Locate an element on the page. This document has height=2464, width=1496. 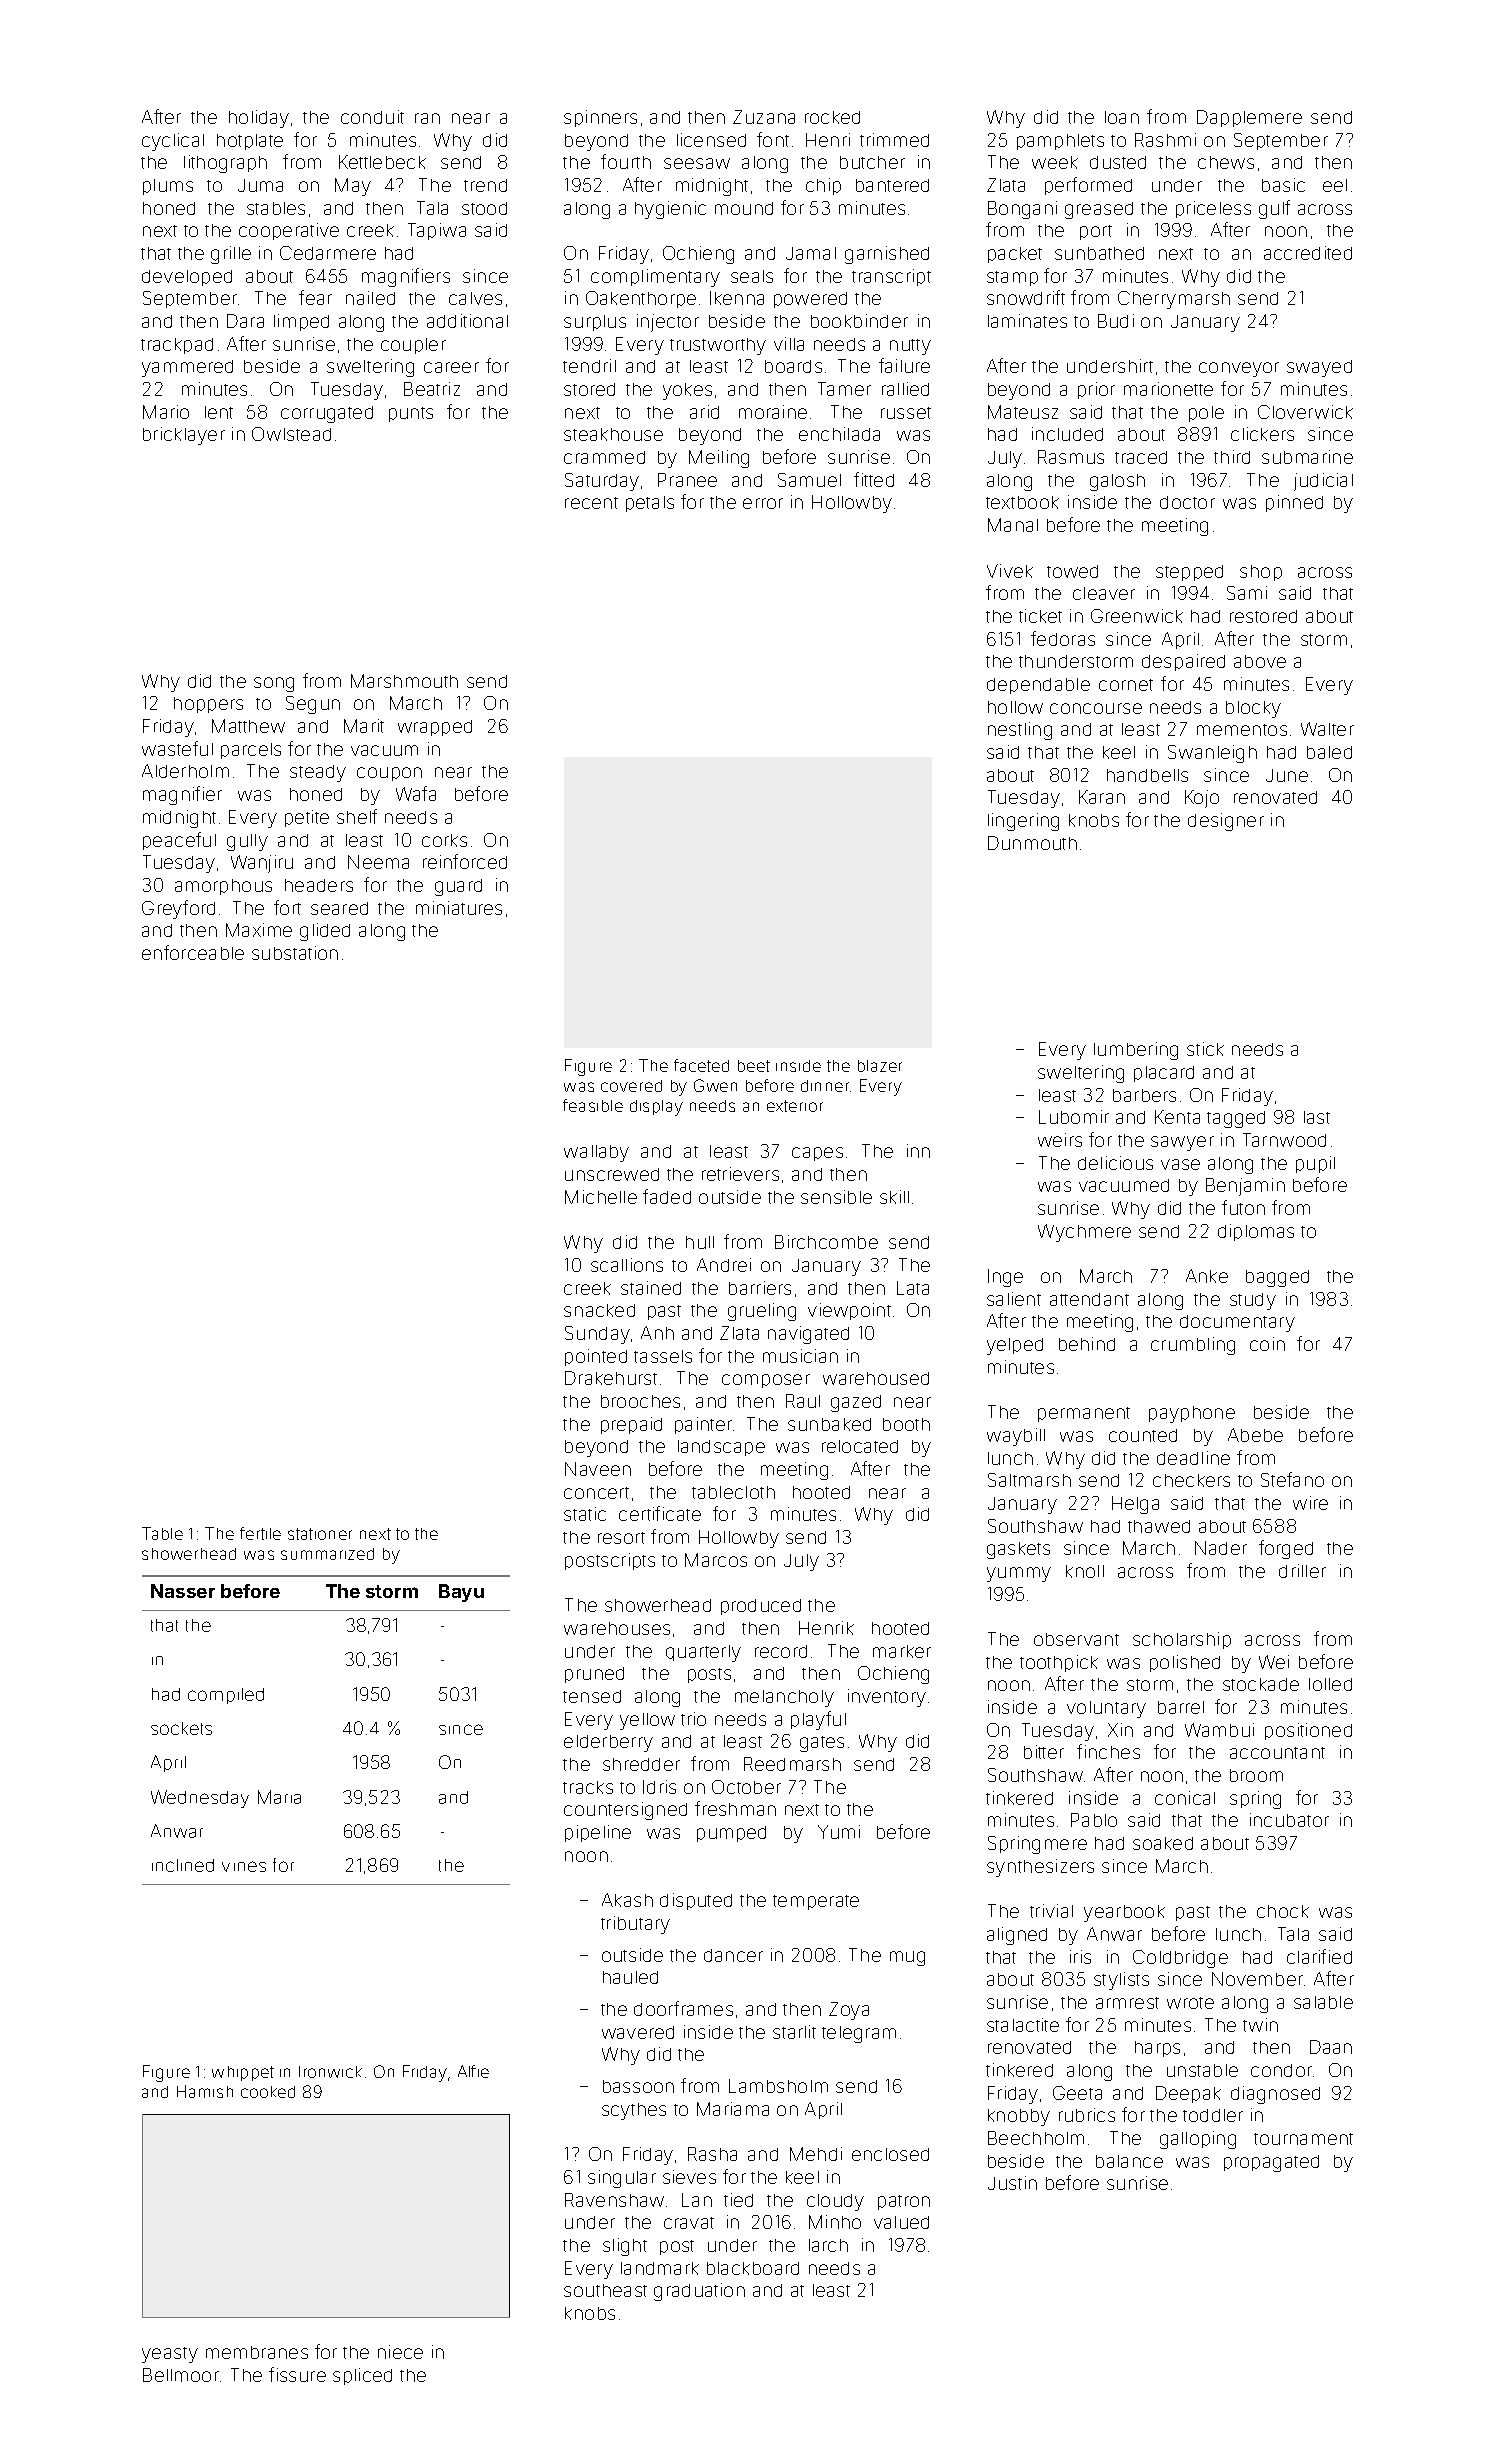
Marshmouth is located at coordinates (404, 681).
